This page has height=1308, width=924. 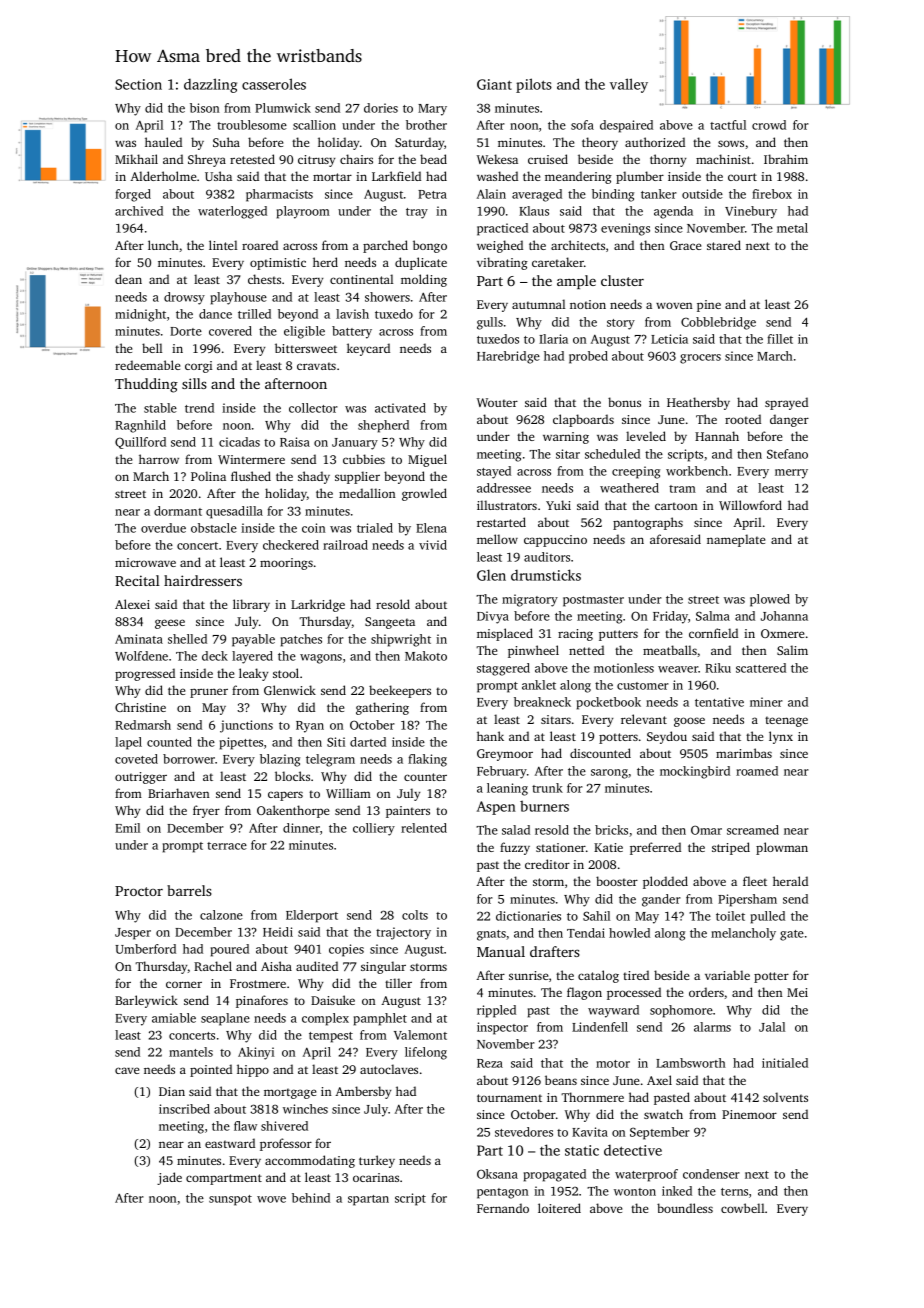 What do you see at coordinates (785, 1097) in the page?
I see `solvents` at bounding box center [785, 1097].
